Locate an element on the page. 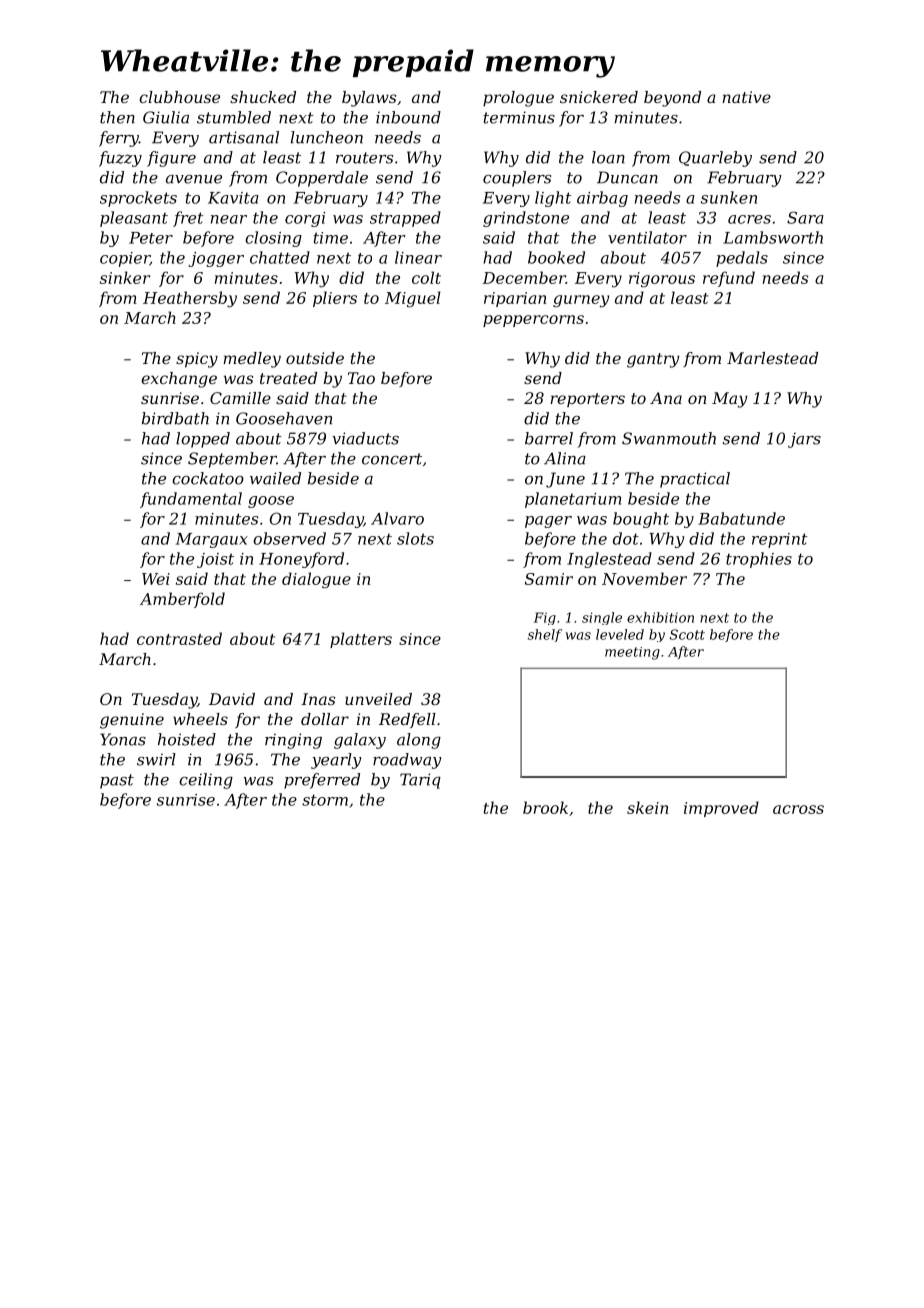 This page has height=1308, width=924. reprint is located at coordinates (780, 540).
